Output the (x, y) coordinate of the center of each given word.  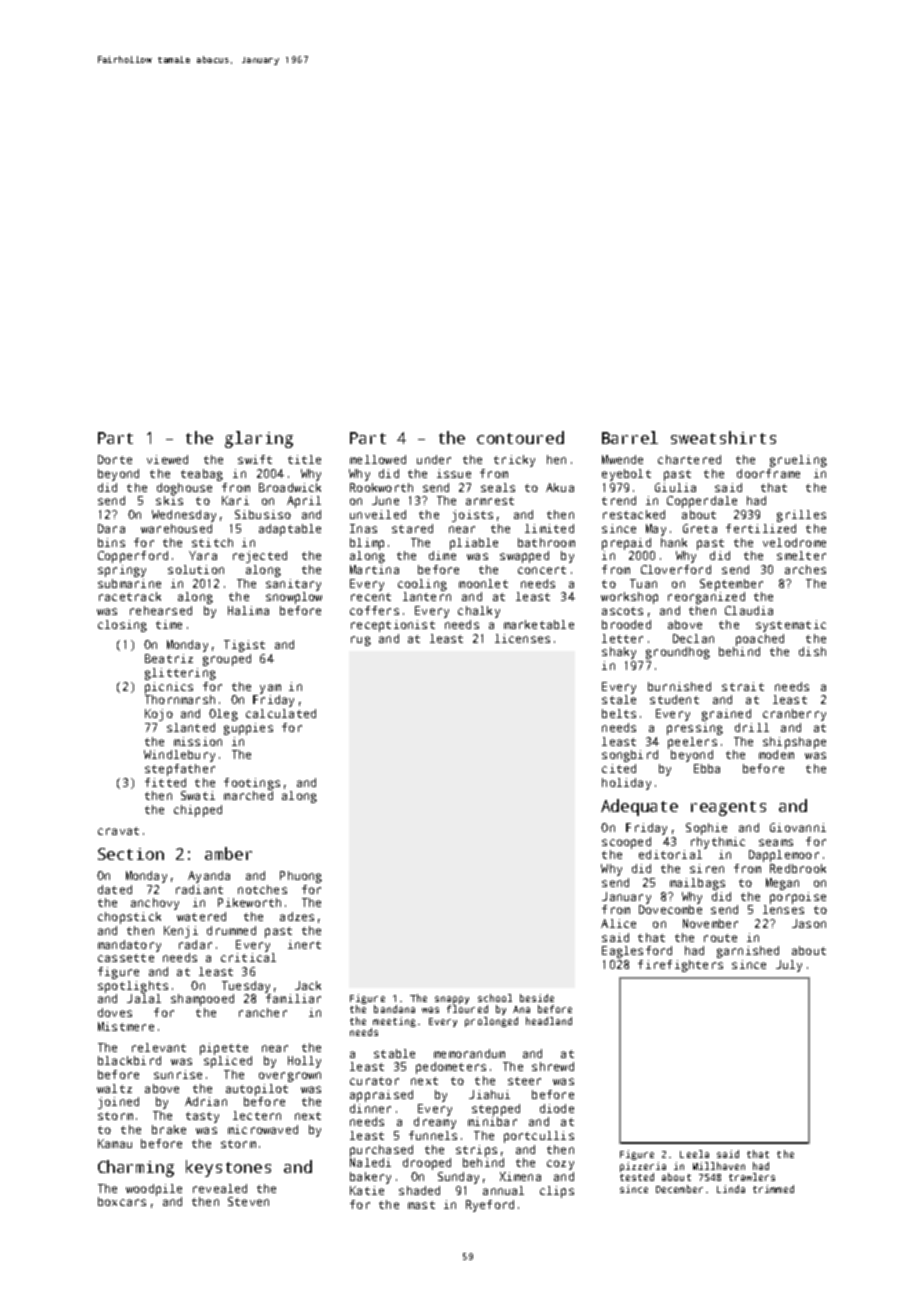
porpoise (798, 898)
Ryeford (490, 1206)
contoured (520, 437)
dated (115, 889)
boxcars (122, 1201)
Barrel (630, 437)
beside (537, 998)
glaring (259, 439)
